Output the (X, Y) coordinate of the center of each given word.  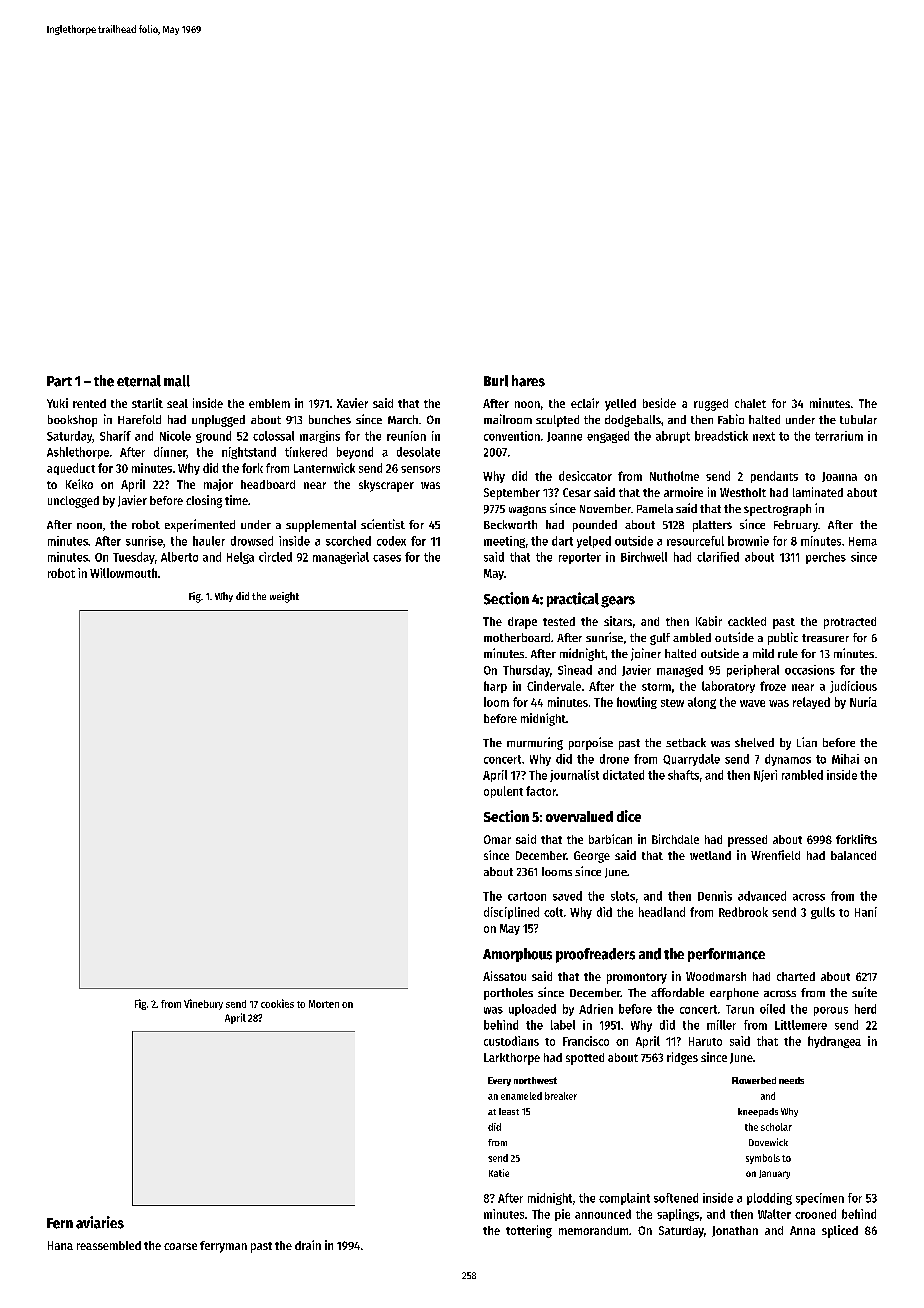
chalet (750, 403)
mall (177, 381)
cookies (277, 1003)
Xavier (352, 403)
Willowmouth (123, 573)
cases (387, 558)
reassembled (109, 1245)
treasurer (825, 638)
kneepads (758, 1112)
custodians (511, 1041)
